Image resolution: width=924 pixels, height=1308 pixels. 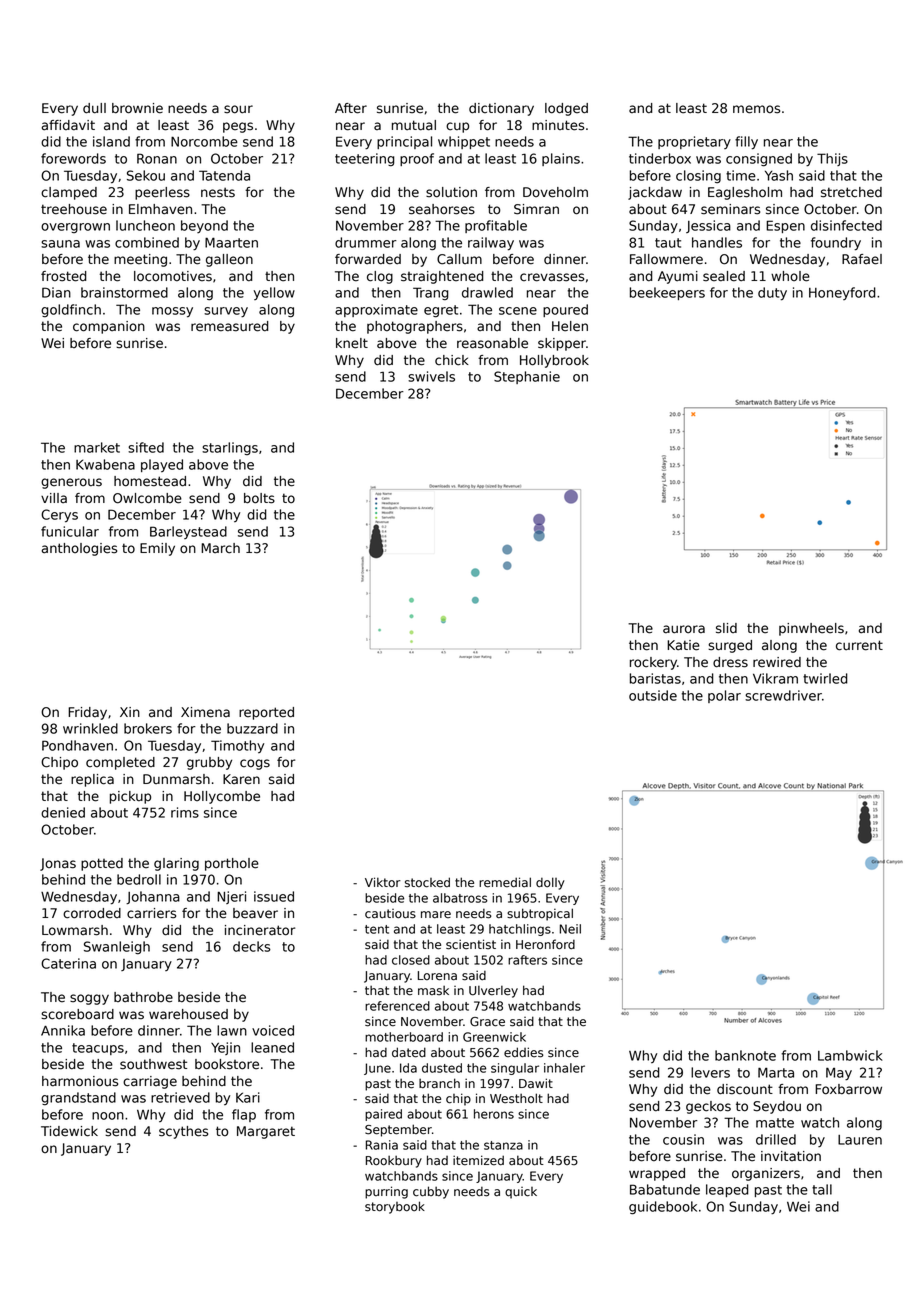 I want to click on Thijs, so click(x=832, y=159).
